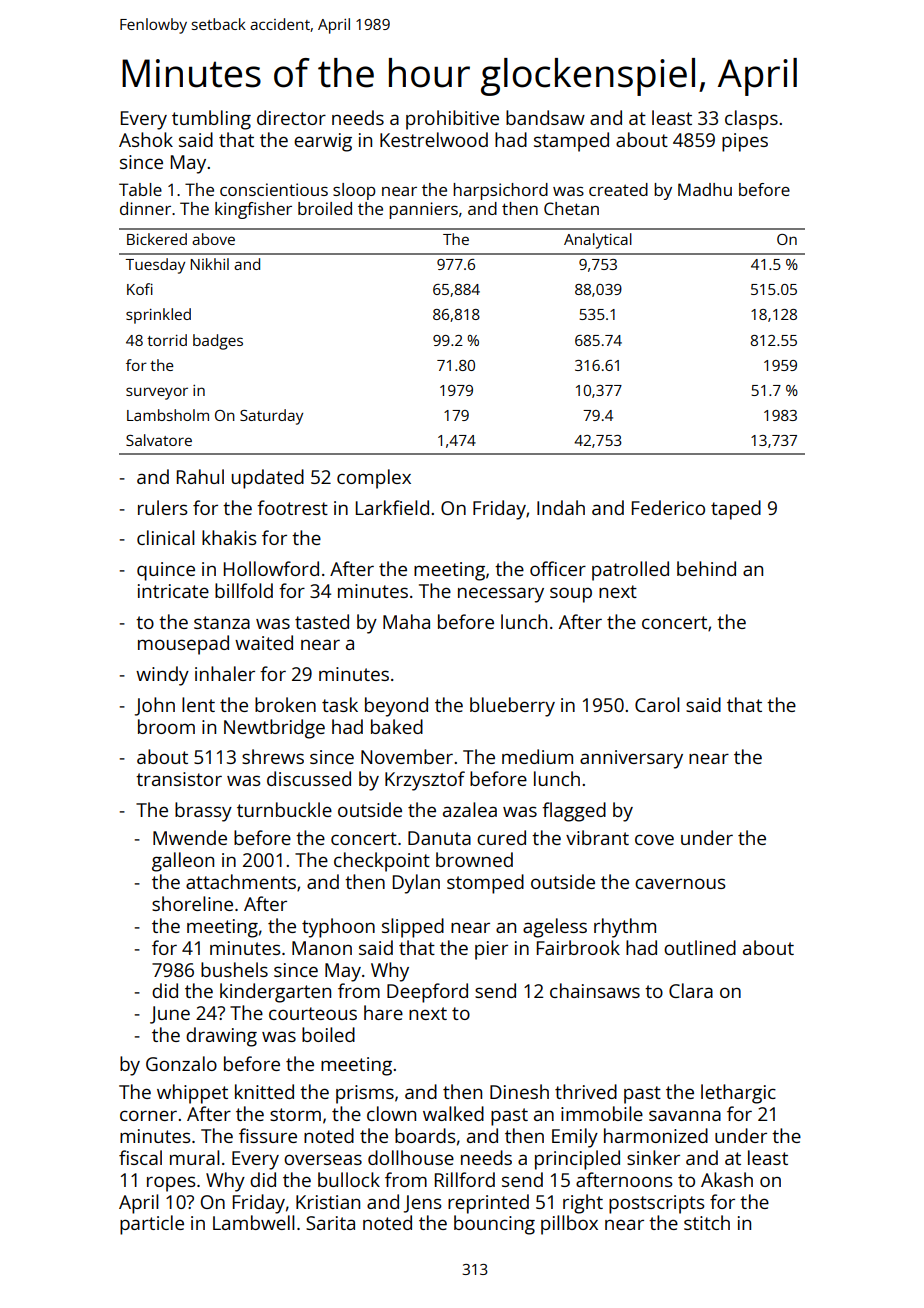  What do you see at coordinates (268, 1135) in the screenshot?
I see `fissure` at bounding box center [268, 1135].
